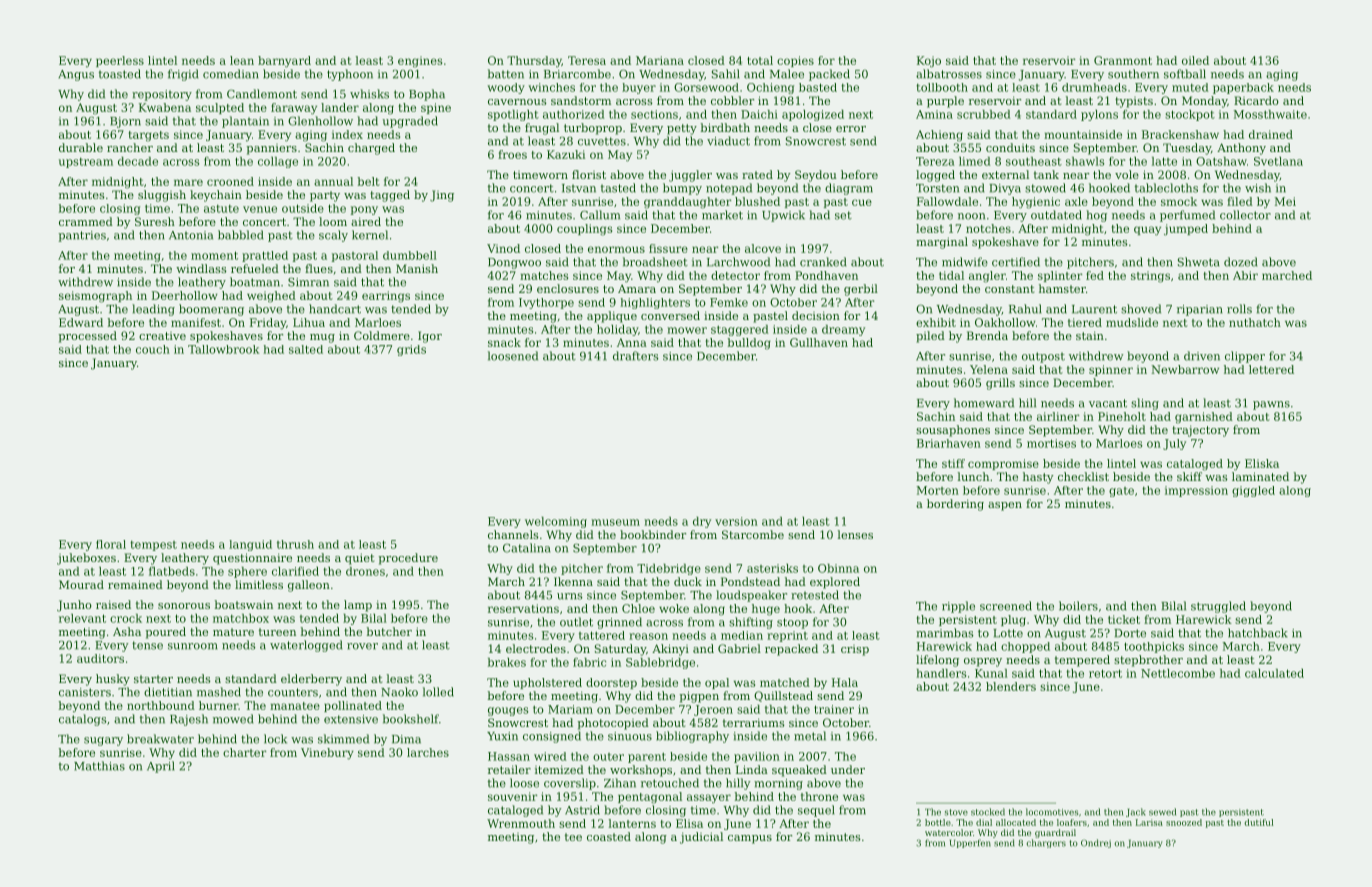 The image size is (1372, 887). Describe the element at coordinates (1253, 491) in the page. I see `giggled` at that location.
